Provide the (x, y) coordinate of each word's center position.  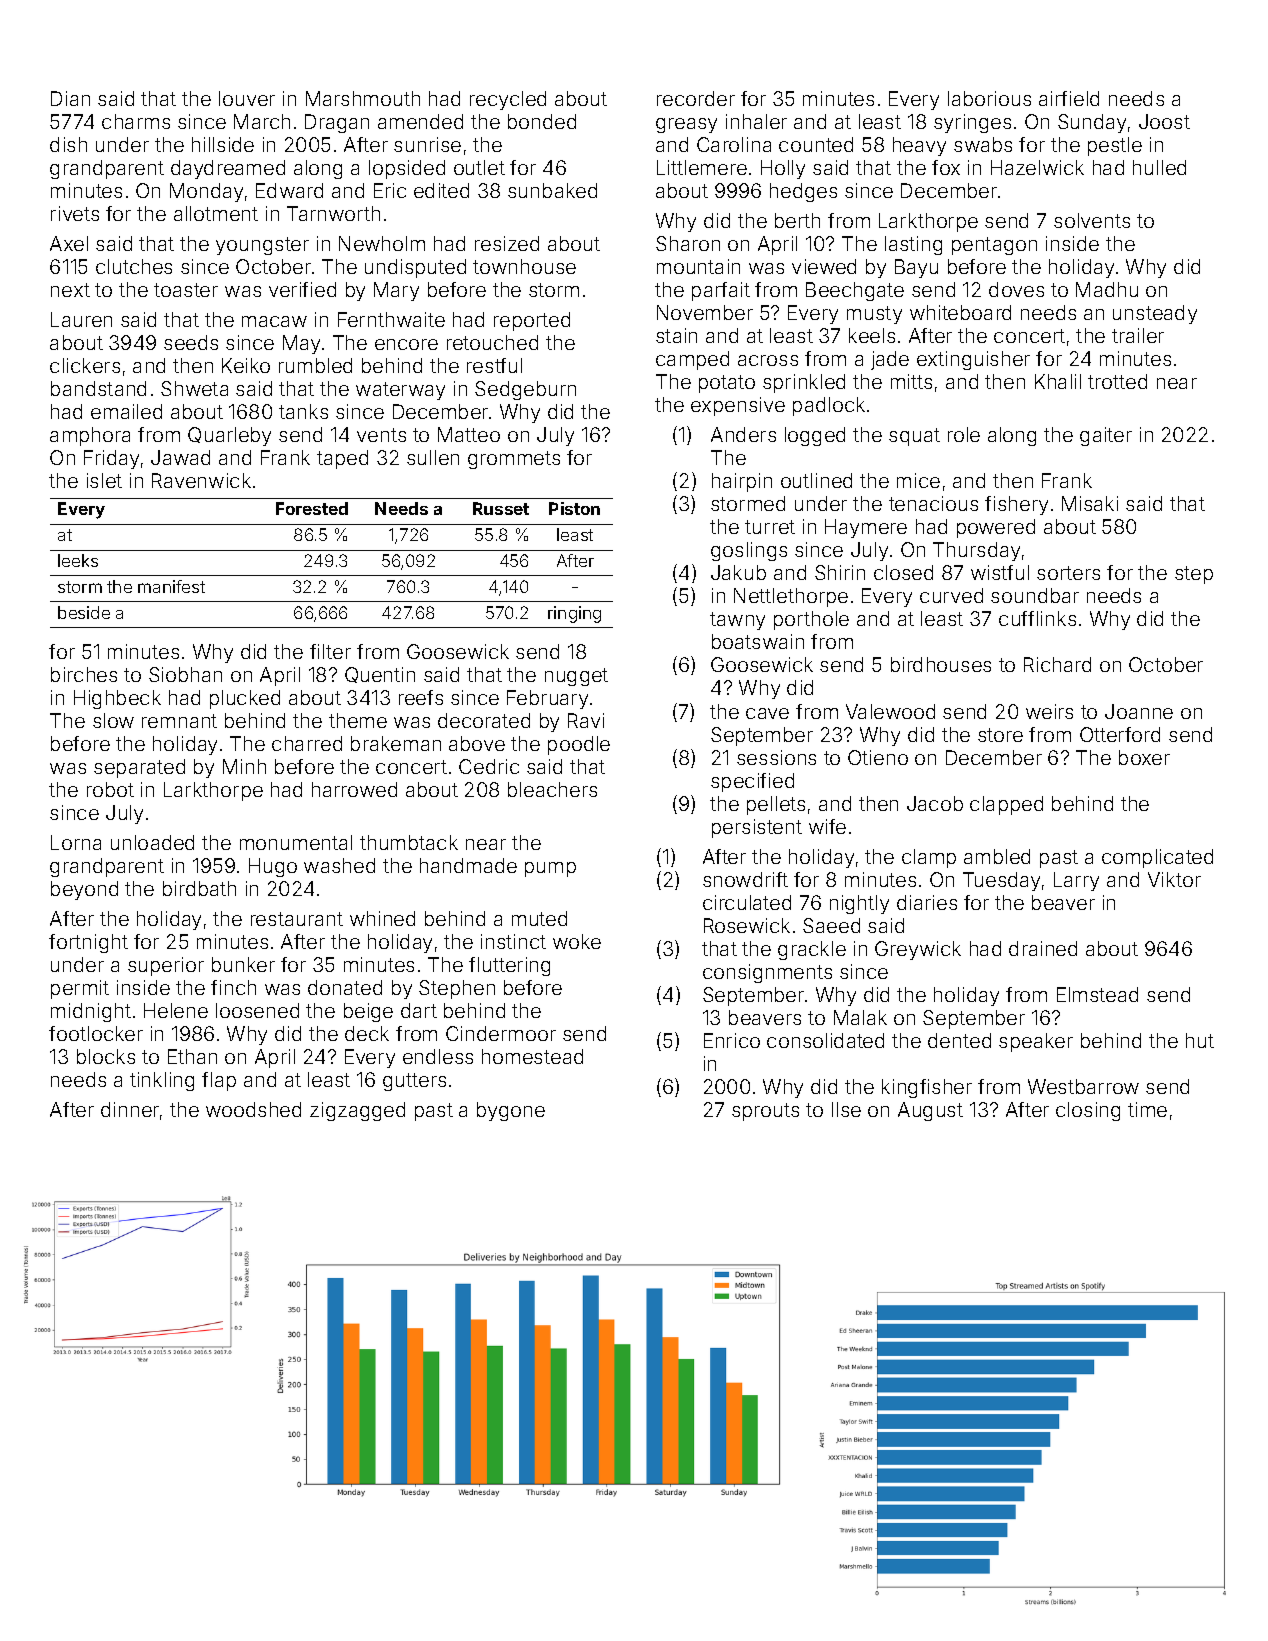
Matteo (469, 434)
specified (752, 782)
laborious (989, 98)
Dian (70, 98)
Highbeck (117, 699)
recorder (696, 98)
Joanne (1139, 711)
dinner (130, 1109)
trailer (1138, 335)
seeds (191, 342)
